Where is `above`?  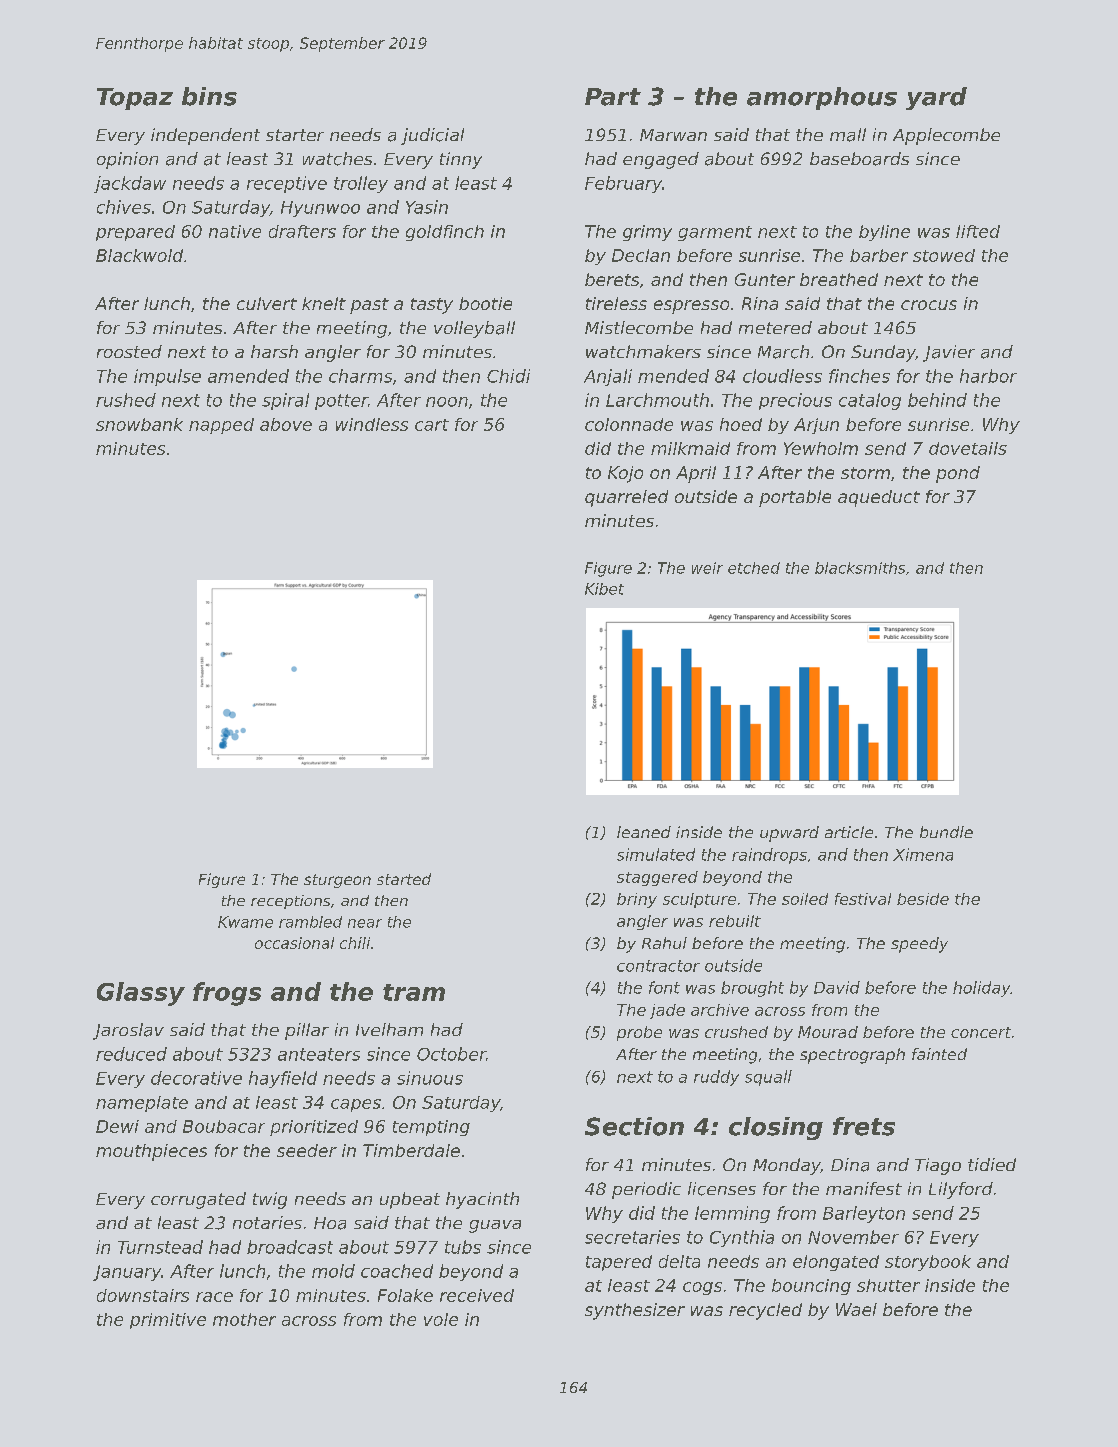 above is located at coordinates (286, 424).
